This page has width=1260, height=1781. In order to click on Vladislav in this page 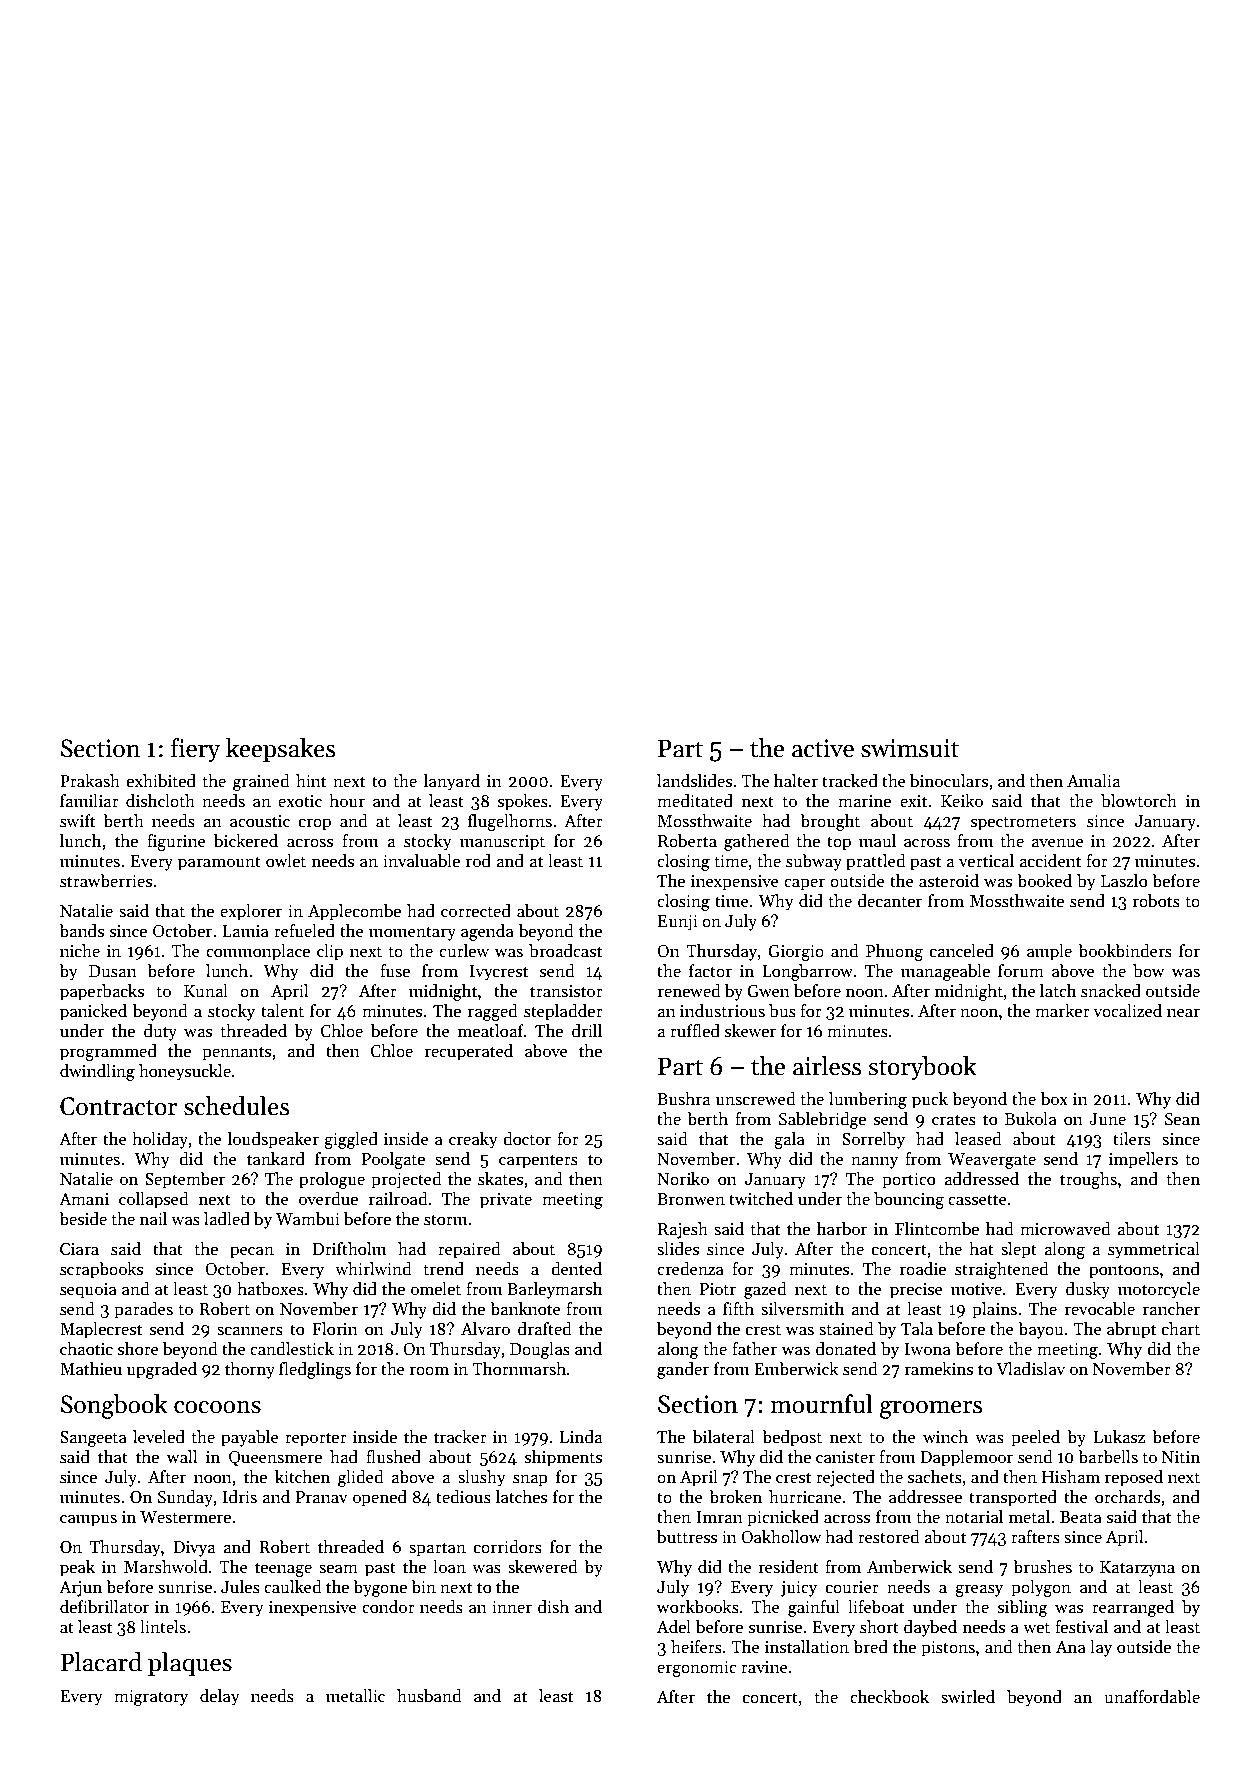, I will do `click(1030, 1369)`.
